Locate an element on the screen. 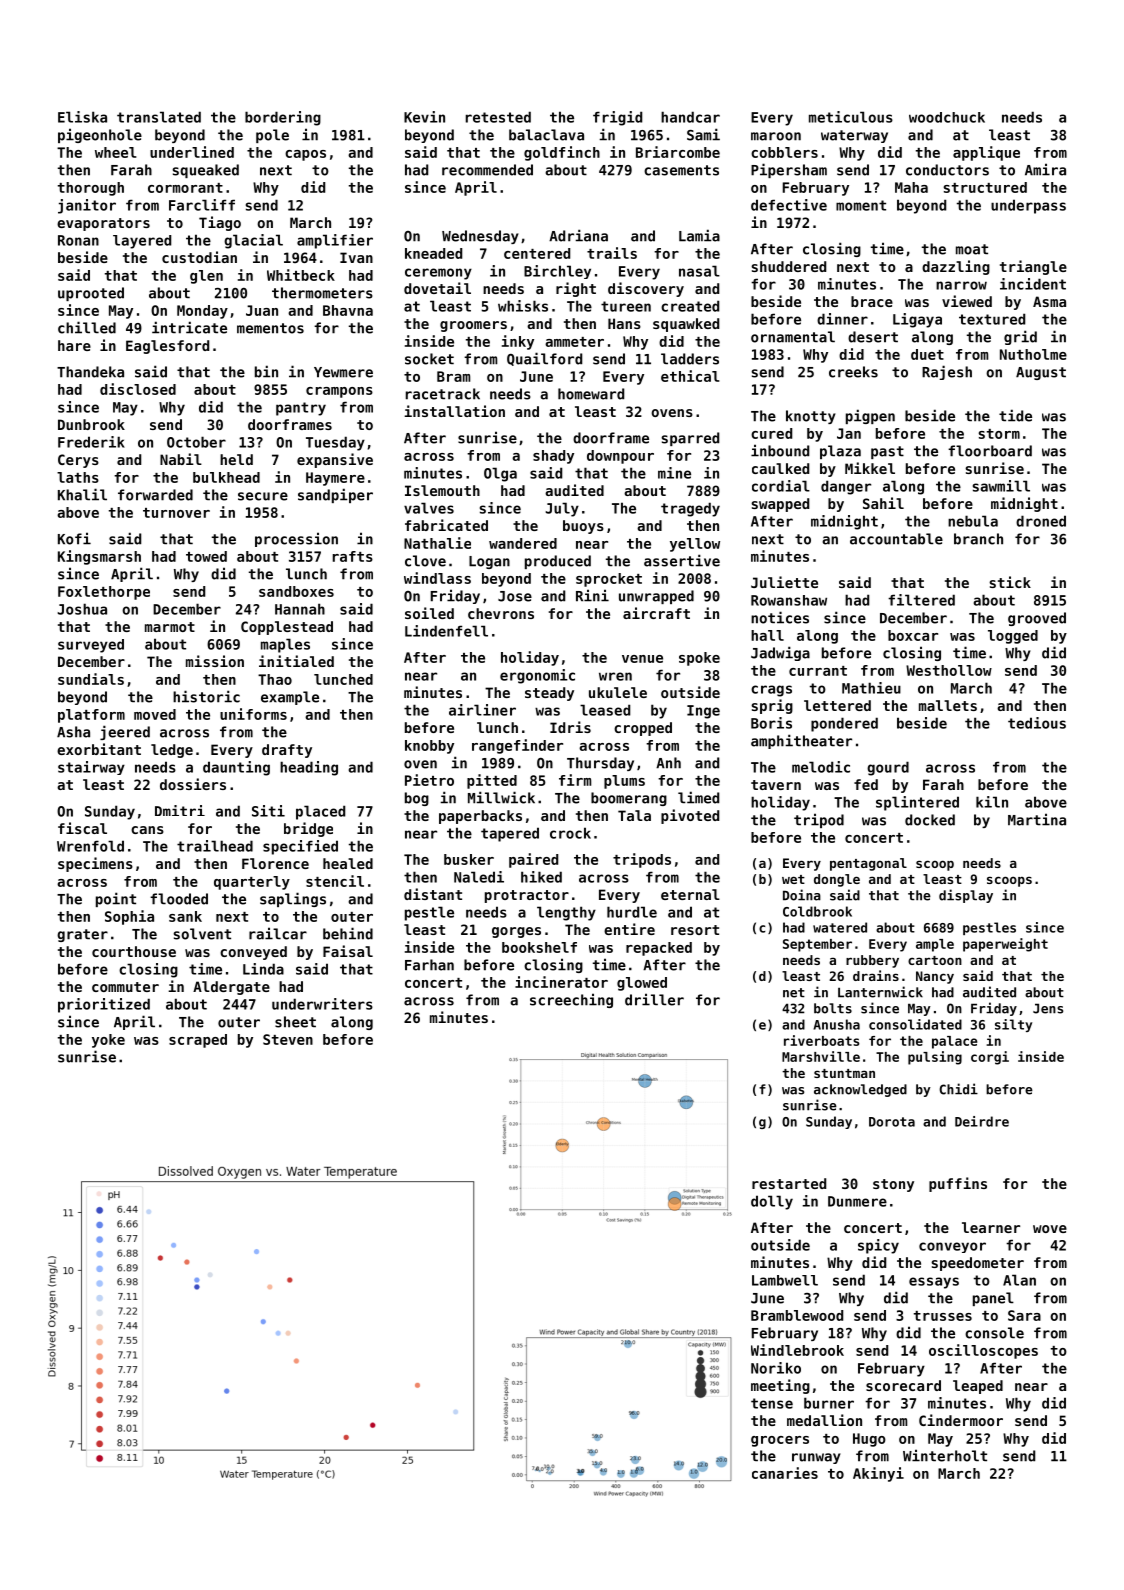 The image size is (1124, 1590). canaries is located at coordinates (785, 1473).
